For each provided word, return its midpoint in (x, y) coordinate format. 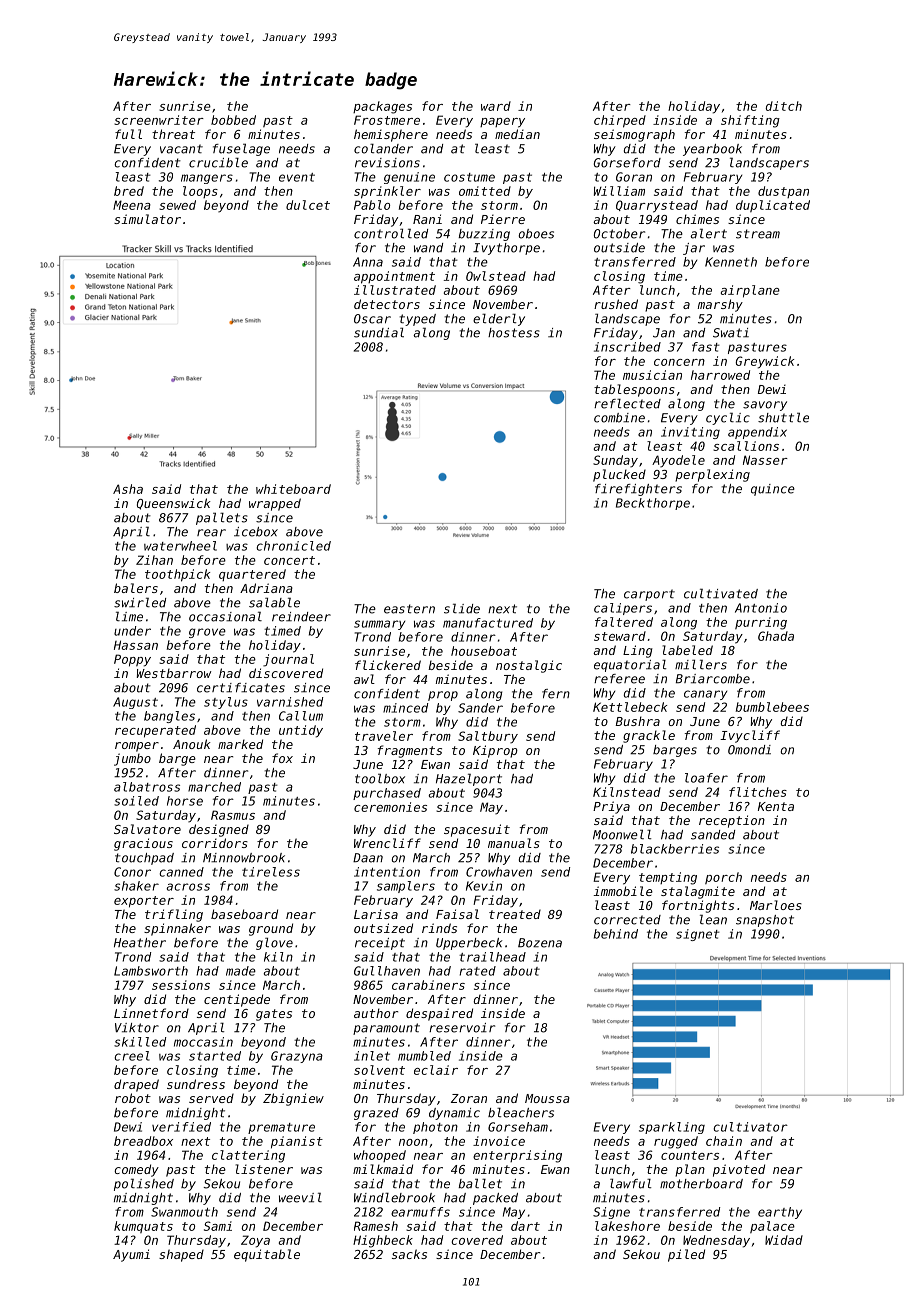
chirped (620, 121)
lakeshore (627, 1226)
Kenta (776, 806)
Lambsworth (151, 971)
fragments (410, 751)
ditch (784, 106)
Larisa (376, 914)
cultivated (721, 593)
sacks (409, 1254)
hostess (514, 333)
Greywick (764, 362)
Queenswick (174, 504)
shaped (181, 1255)
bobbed (233, 120)
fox (282, 758)
